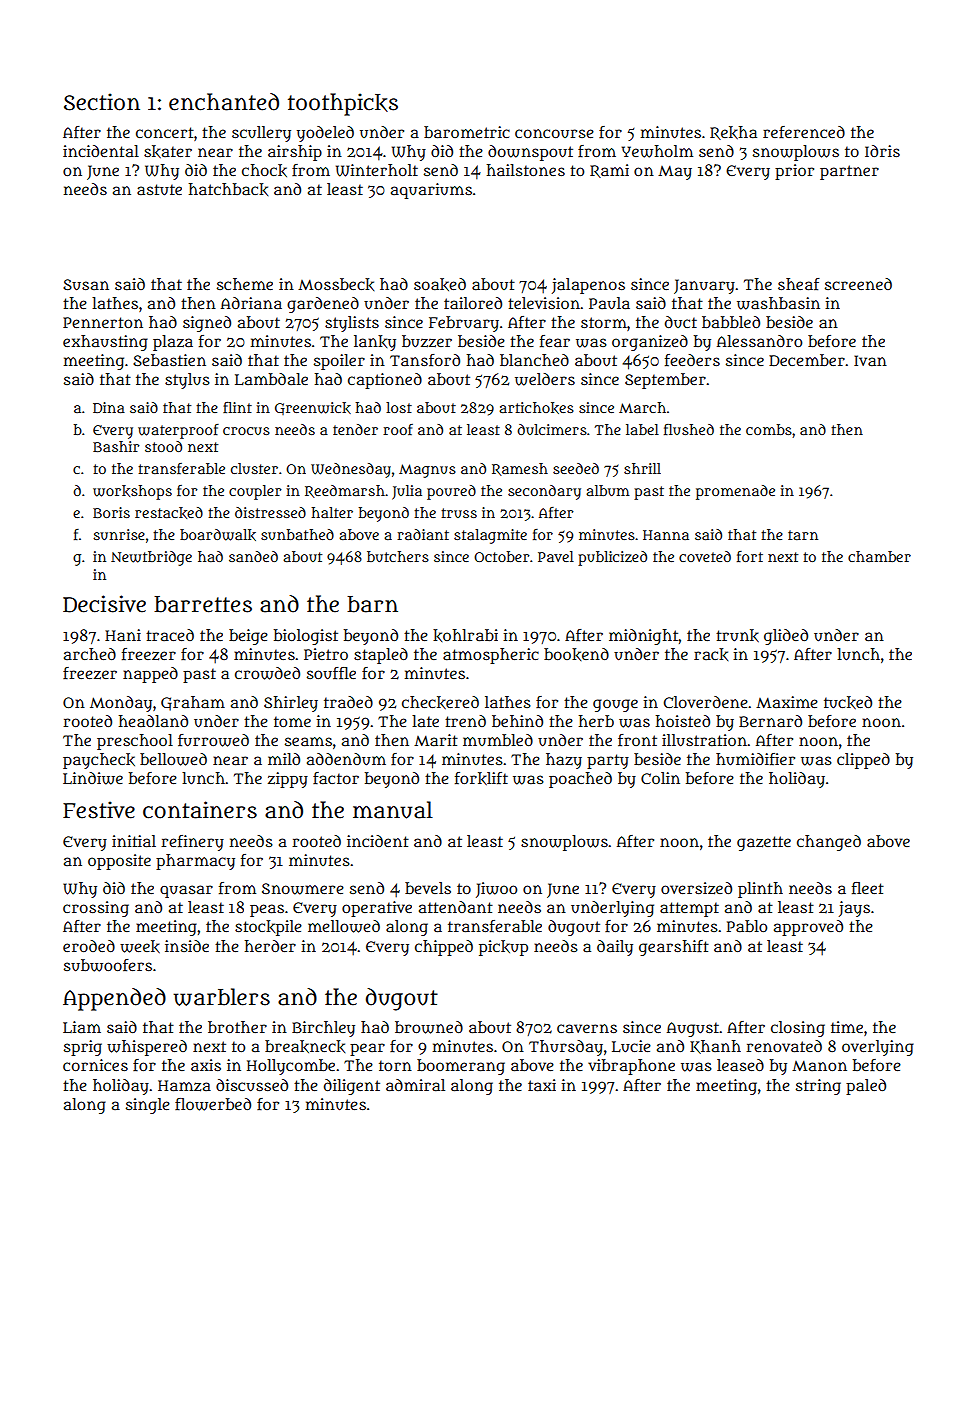  Describe the element at coordinates (186, 891) in the screenshot. I see `quasar` at that location.
